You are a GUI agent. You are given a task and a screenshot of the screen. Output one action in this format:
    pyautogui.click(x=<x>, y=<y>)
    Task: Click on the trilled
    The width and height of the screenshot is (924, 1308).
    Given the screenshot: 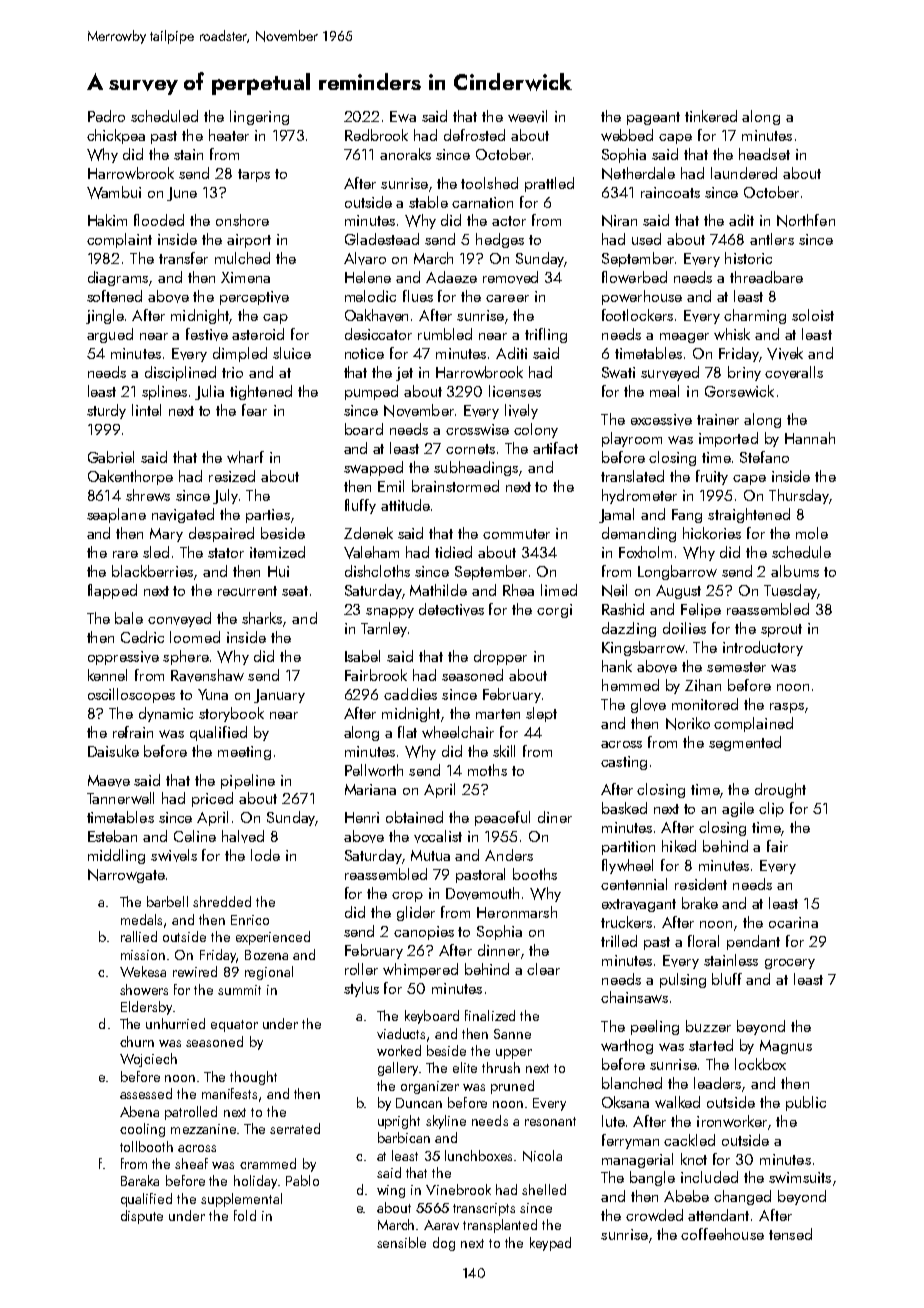 What is the action you would take?
    pyautogui.click(x=619, y=941)
